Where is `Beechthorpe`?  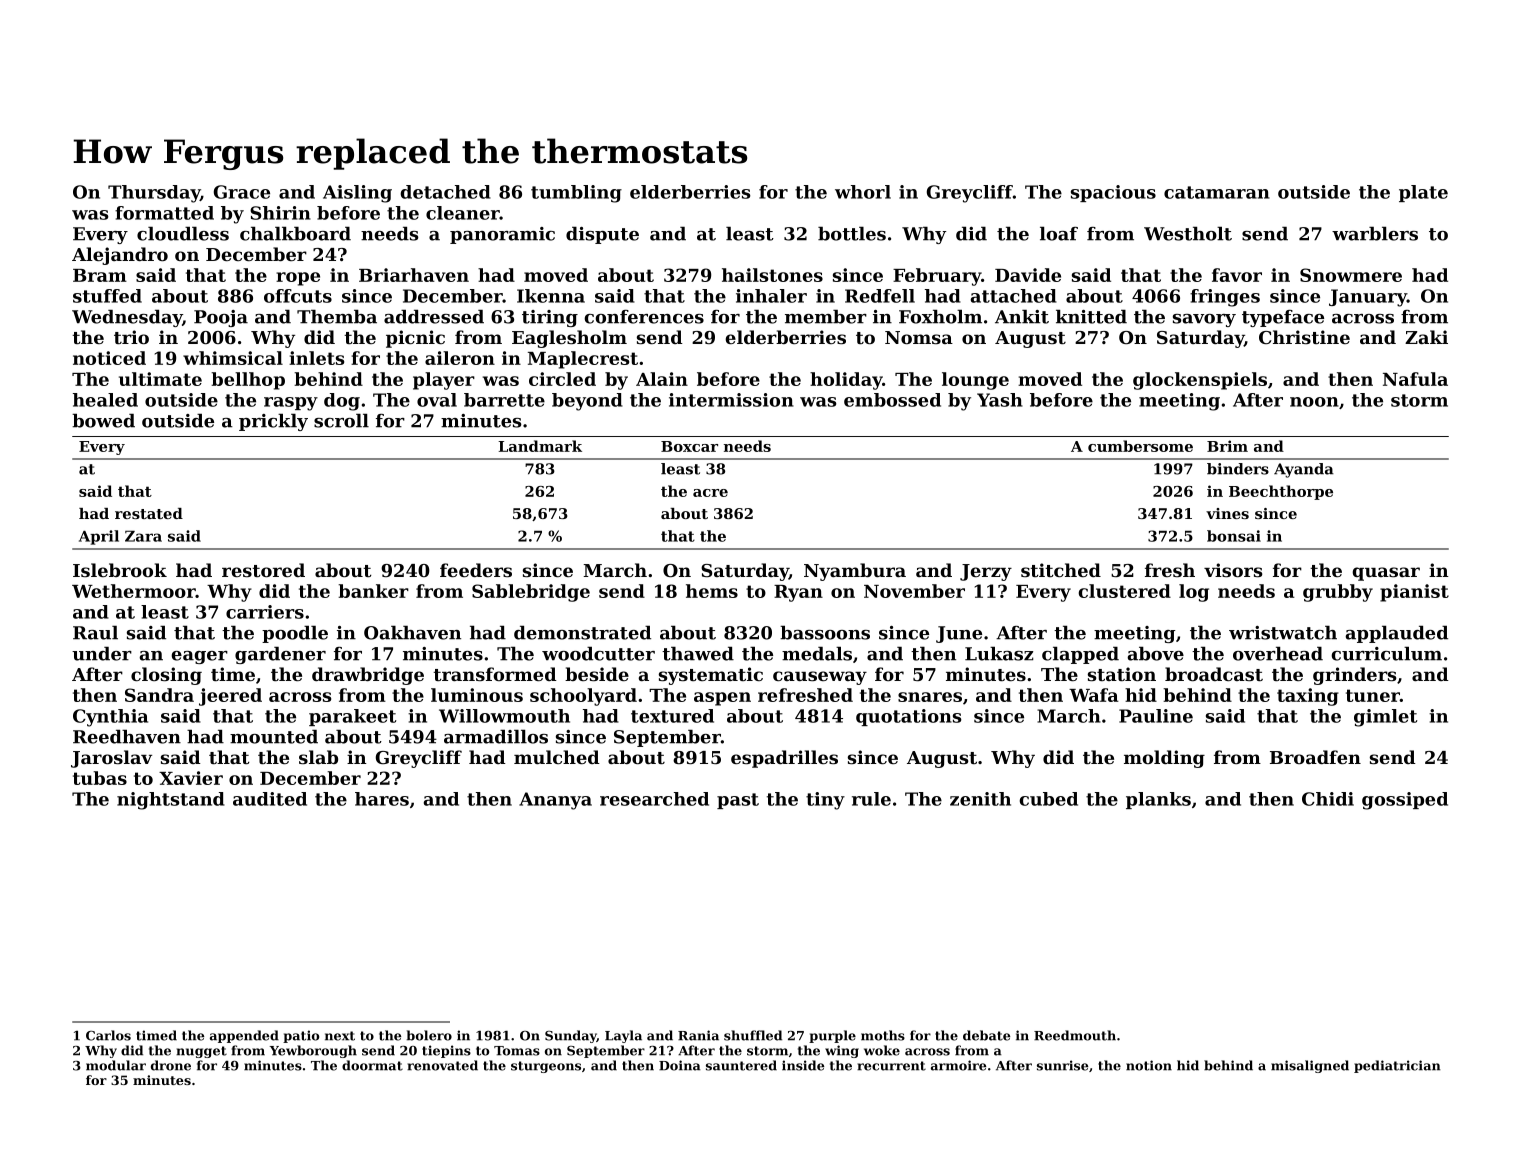
Beechthorpe is located at coordinates (1281, 492).
